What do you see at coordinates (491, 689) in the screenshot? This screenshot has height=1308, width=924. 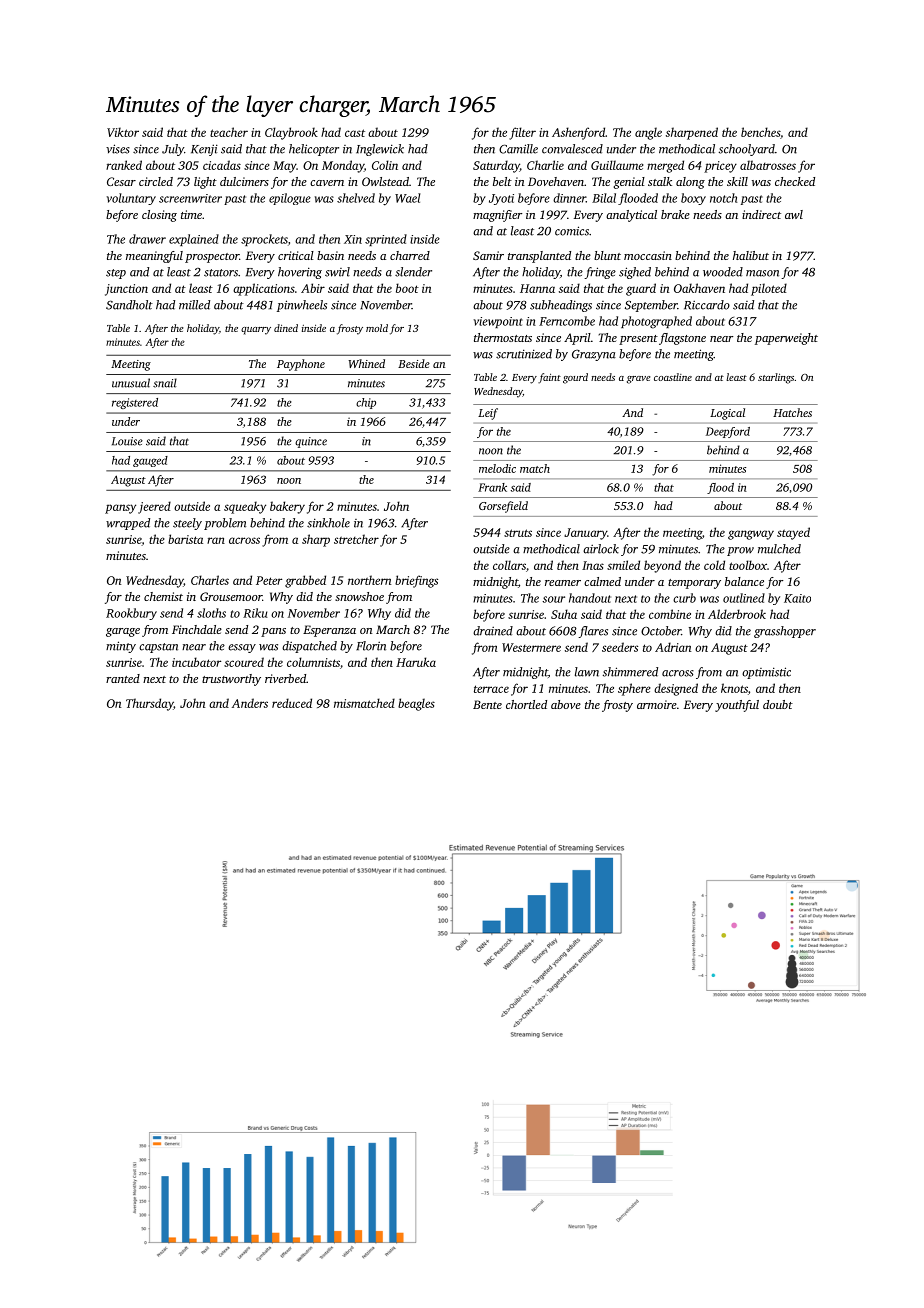 I see `terrace` at bounding box center [491, 689].
